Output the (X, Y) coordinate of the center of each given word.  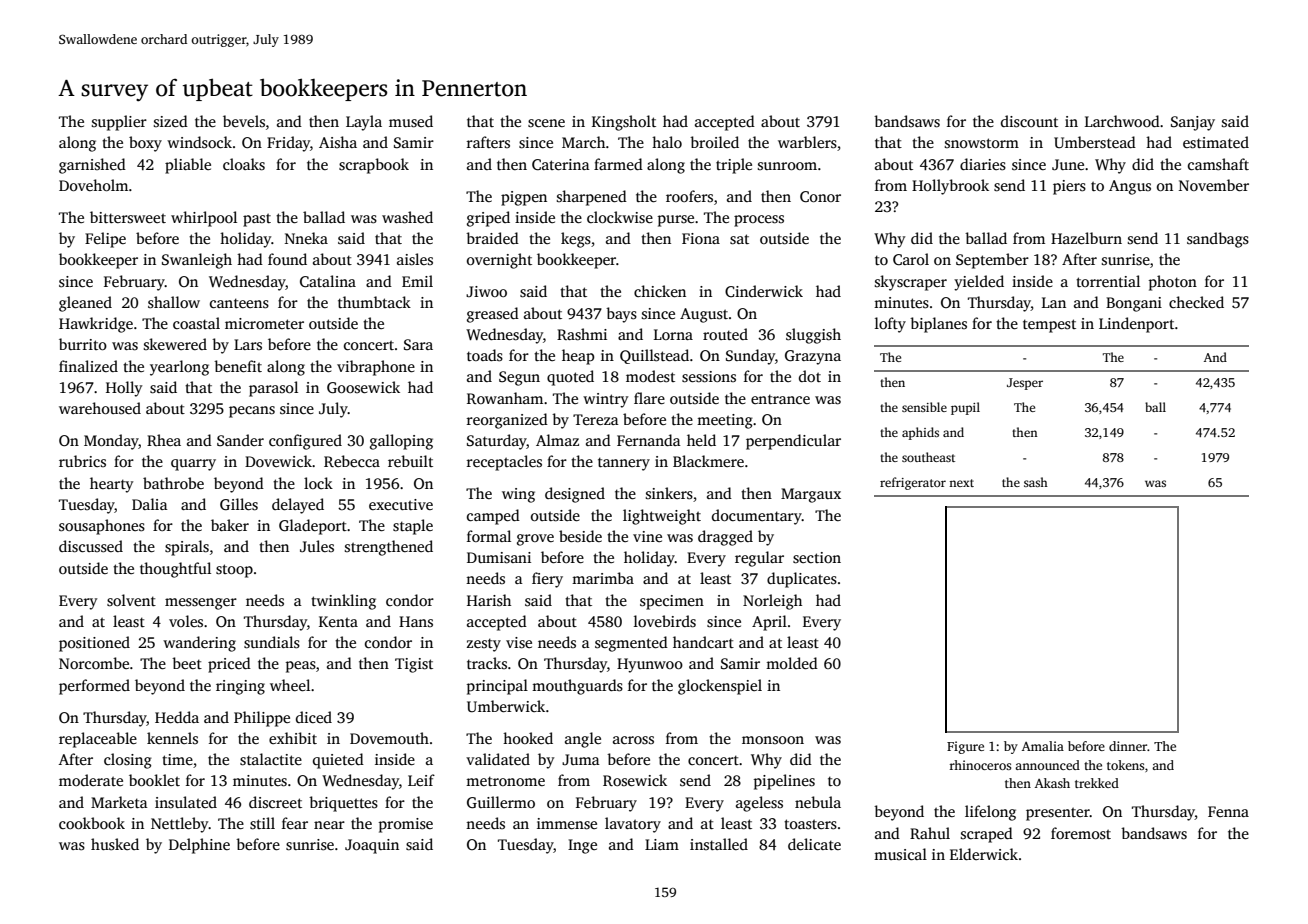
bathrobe (173, 483)
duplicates (802, 580)
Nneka (306, 238)
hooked (528, 738)
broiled (714, 142)
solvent (131, 600)
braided (492, 238)
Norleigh (772, 602)
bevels (244, 121)
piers (1069, 187)
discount (1029, 121)
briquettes (343, 804)
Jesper (1025, 384)
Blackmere (708, 461)
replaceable (98, 740)
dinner (1128, 746)
